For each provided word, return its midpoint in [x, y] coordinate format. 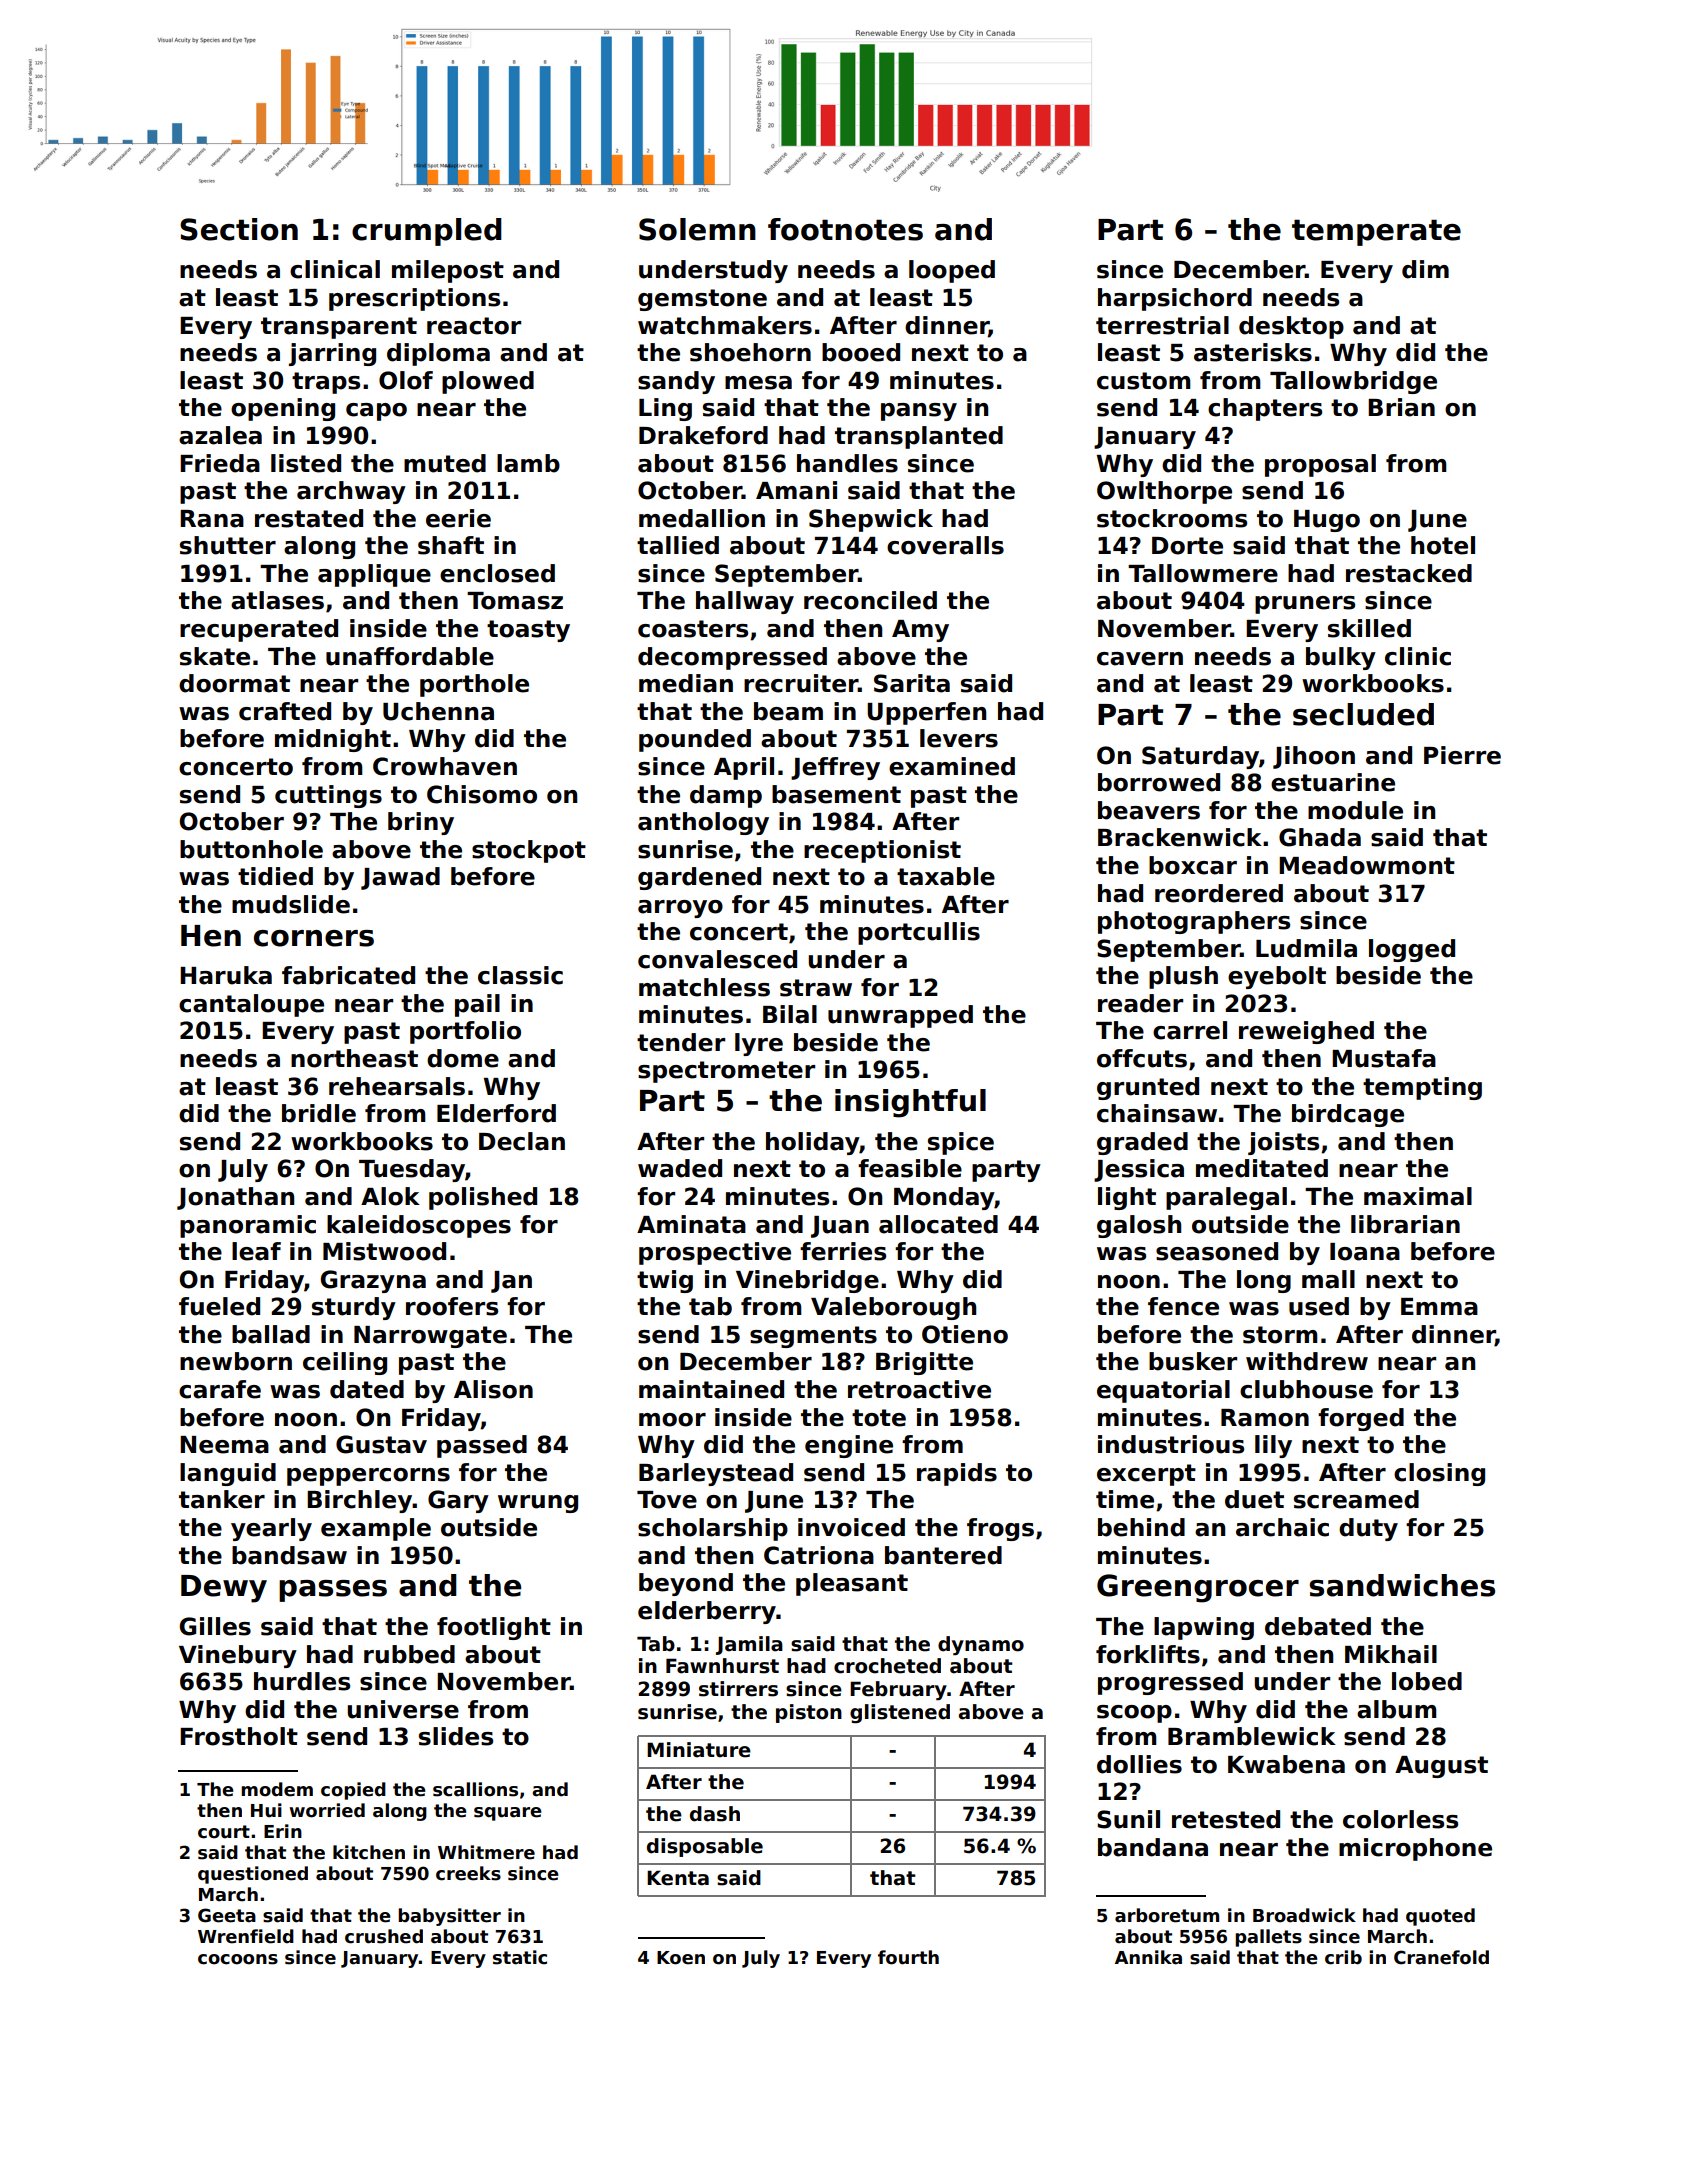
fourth [908, 1957]
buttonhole [251, 849]
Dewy [224, 1589]
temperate [1376, 232]
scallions [475, 1789]
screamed [1356, 1499]
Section [239, 229]
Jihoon [1314, 757]
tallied [678, 545]
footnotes [845, 229]
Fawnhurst [722, 1666]
